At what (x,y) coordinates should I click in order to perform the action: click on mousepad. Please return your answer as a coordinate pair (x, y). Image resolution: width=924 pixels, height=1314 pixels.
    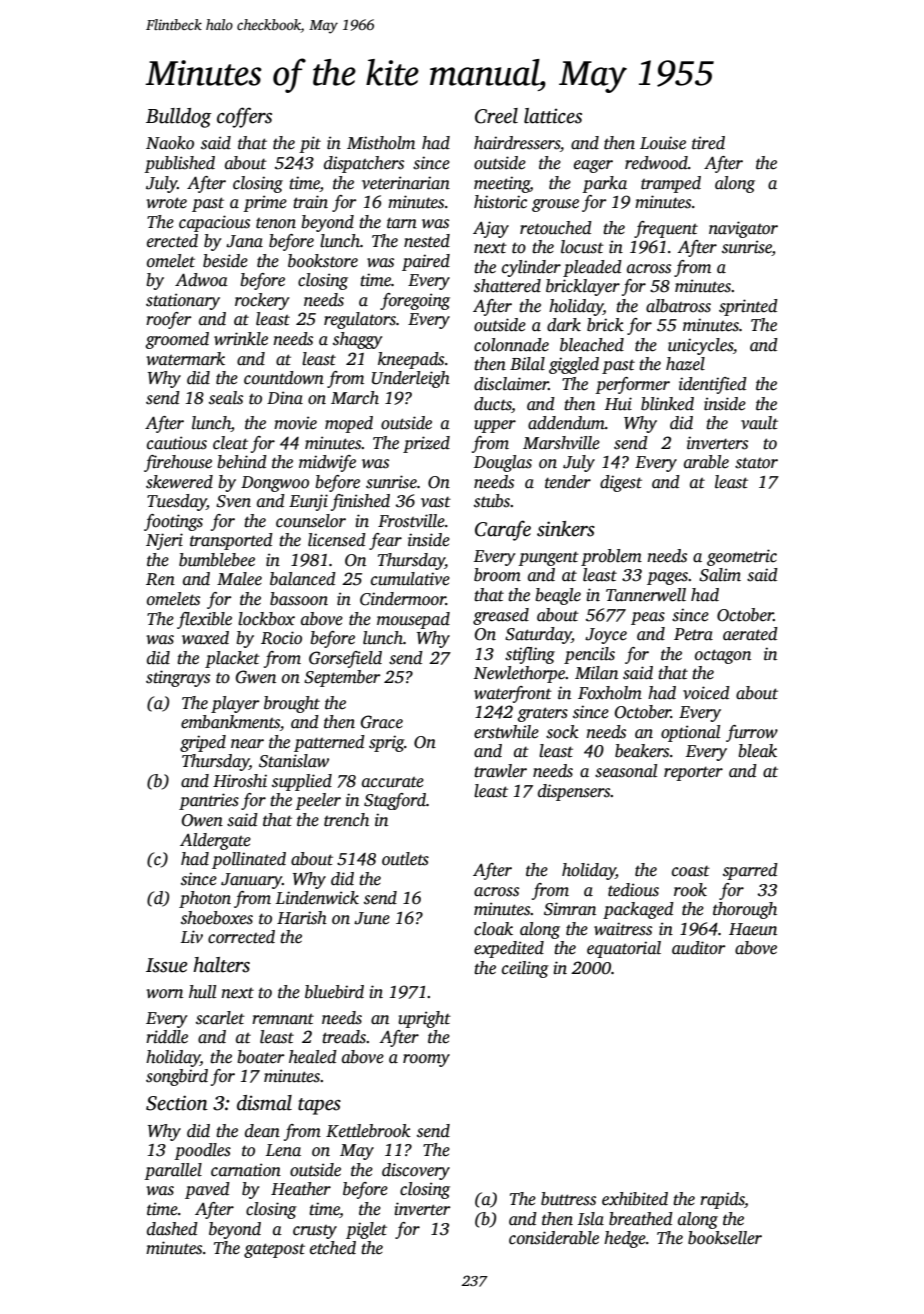
    Looking at the image, I should click on (413, 620).
